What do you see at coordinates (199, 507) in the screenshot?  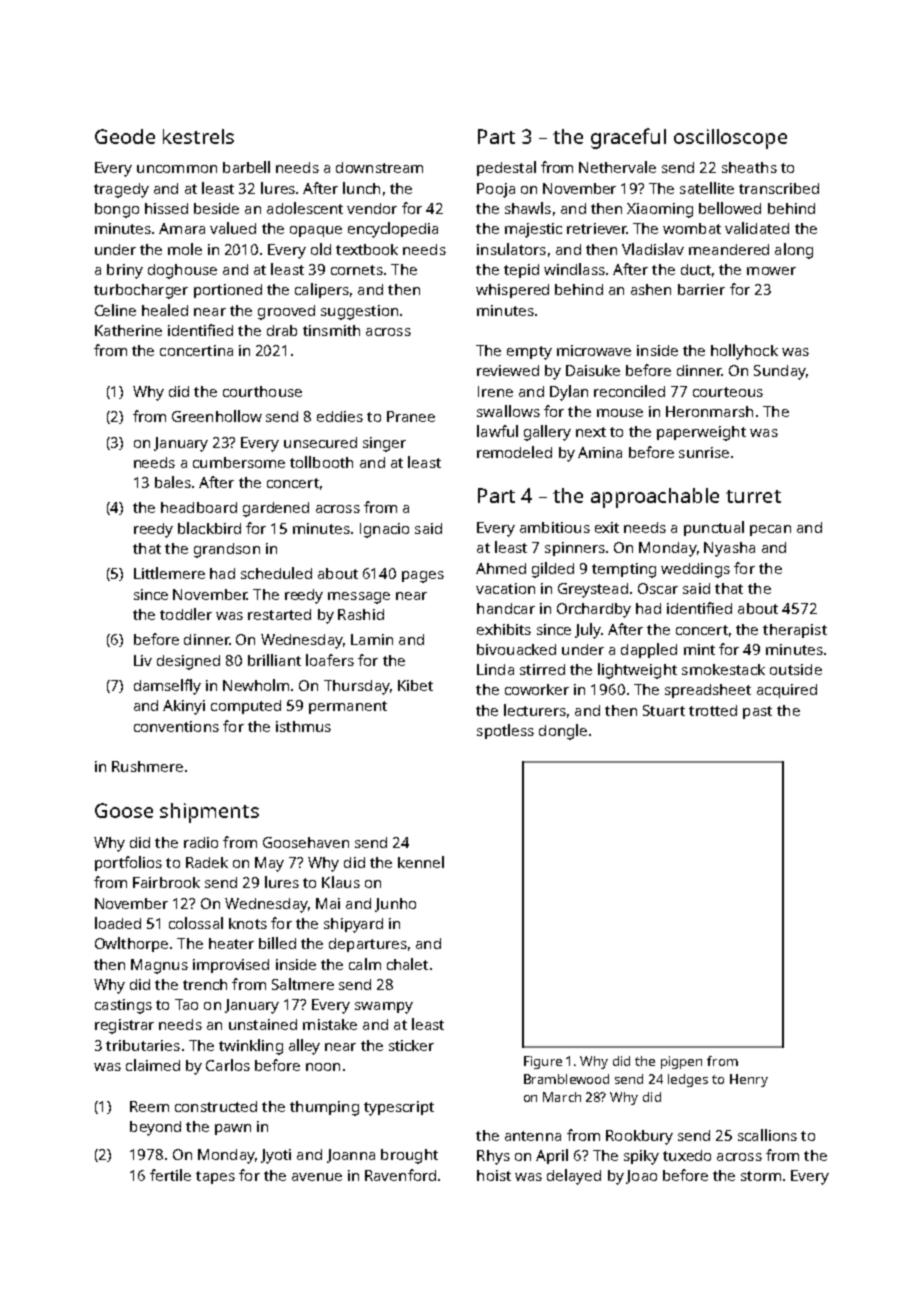 I see `headboard` at bounding box center [199, 507].
